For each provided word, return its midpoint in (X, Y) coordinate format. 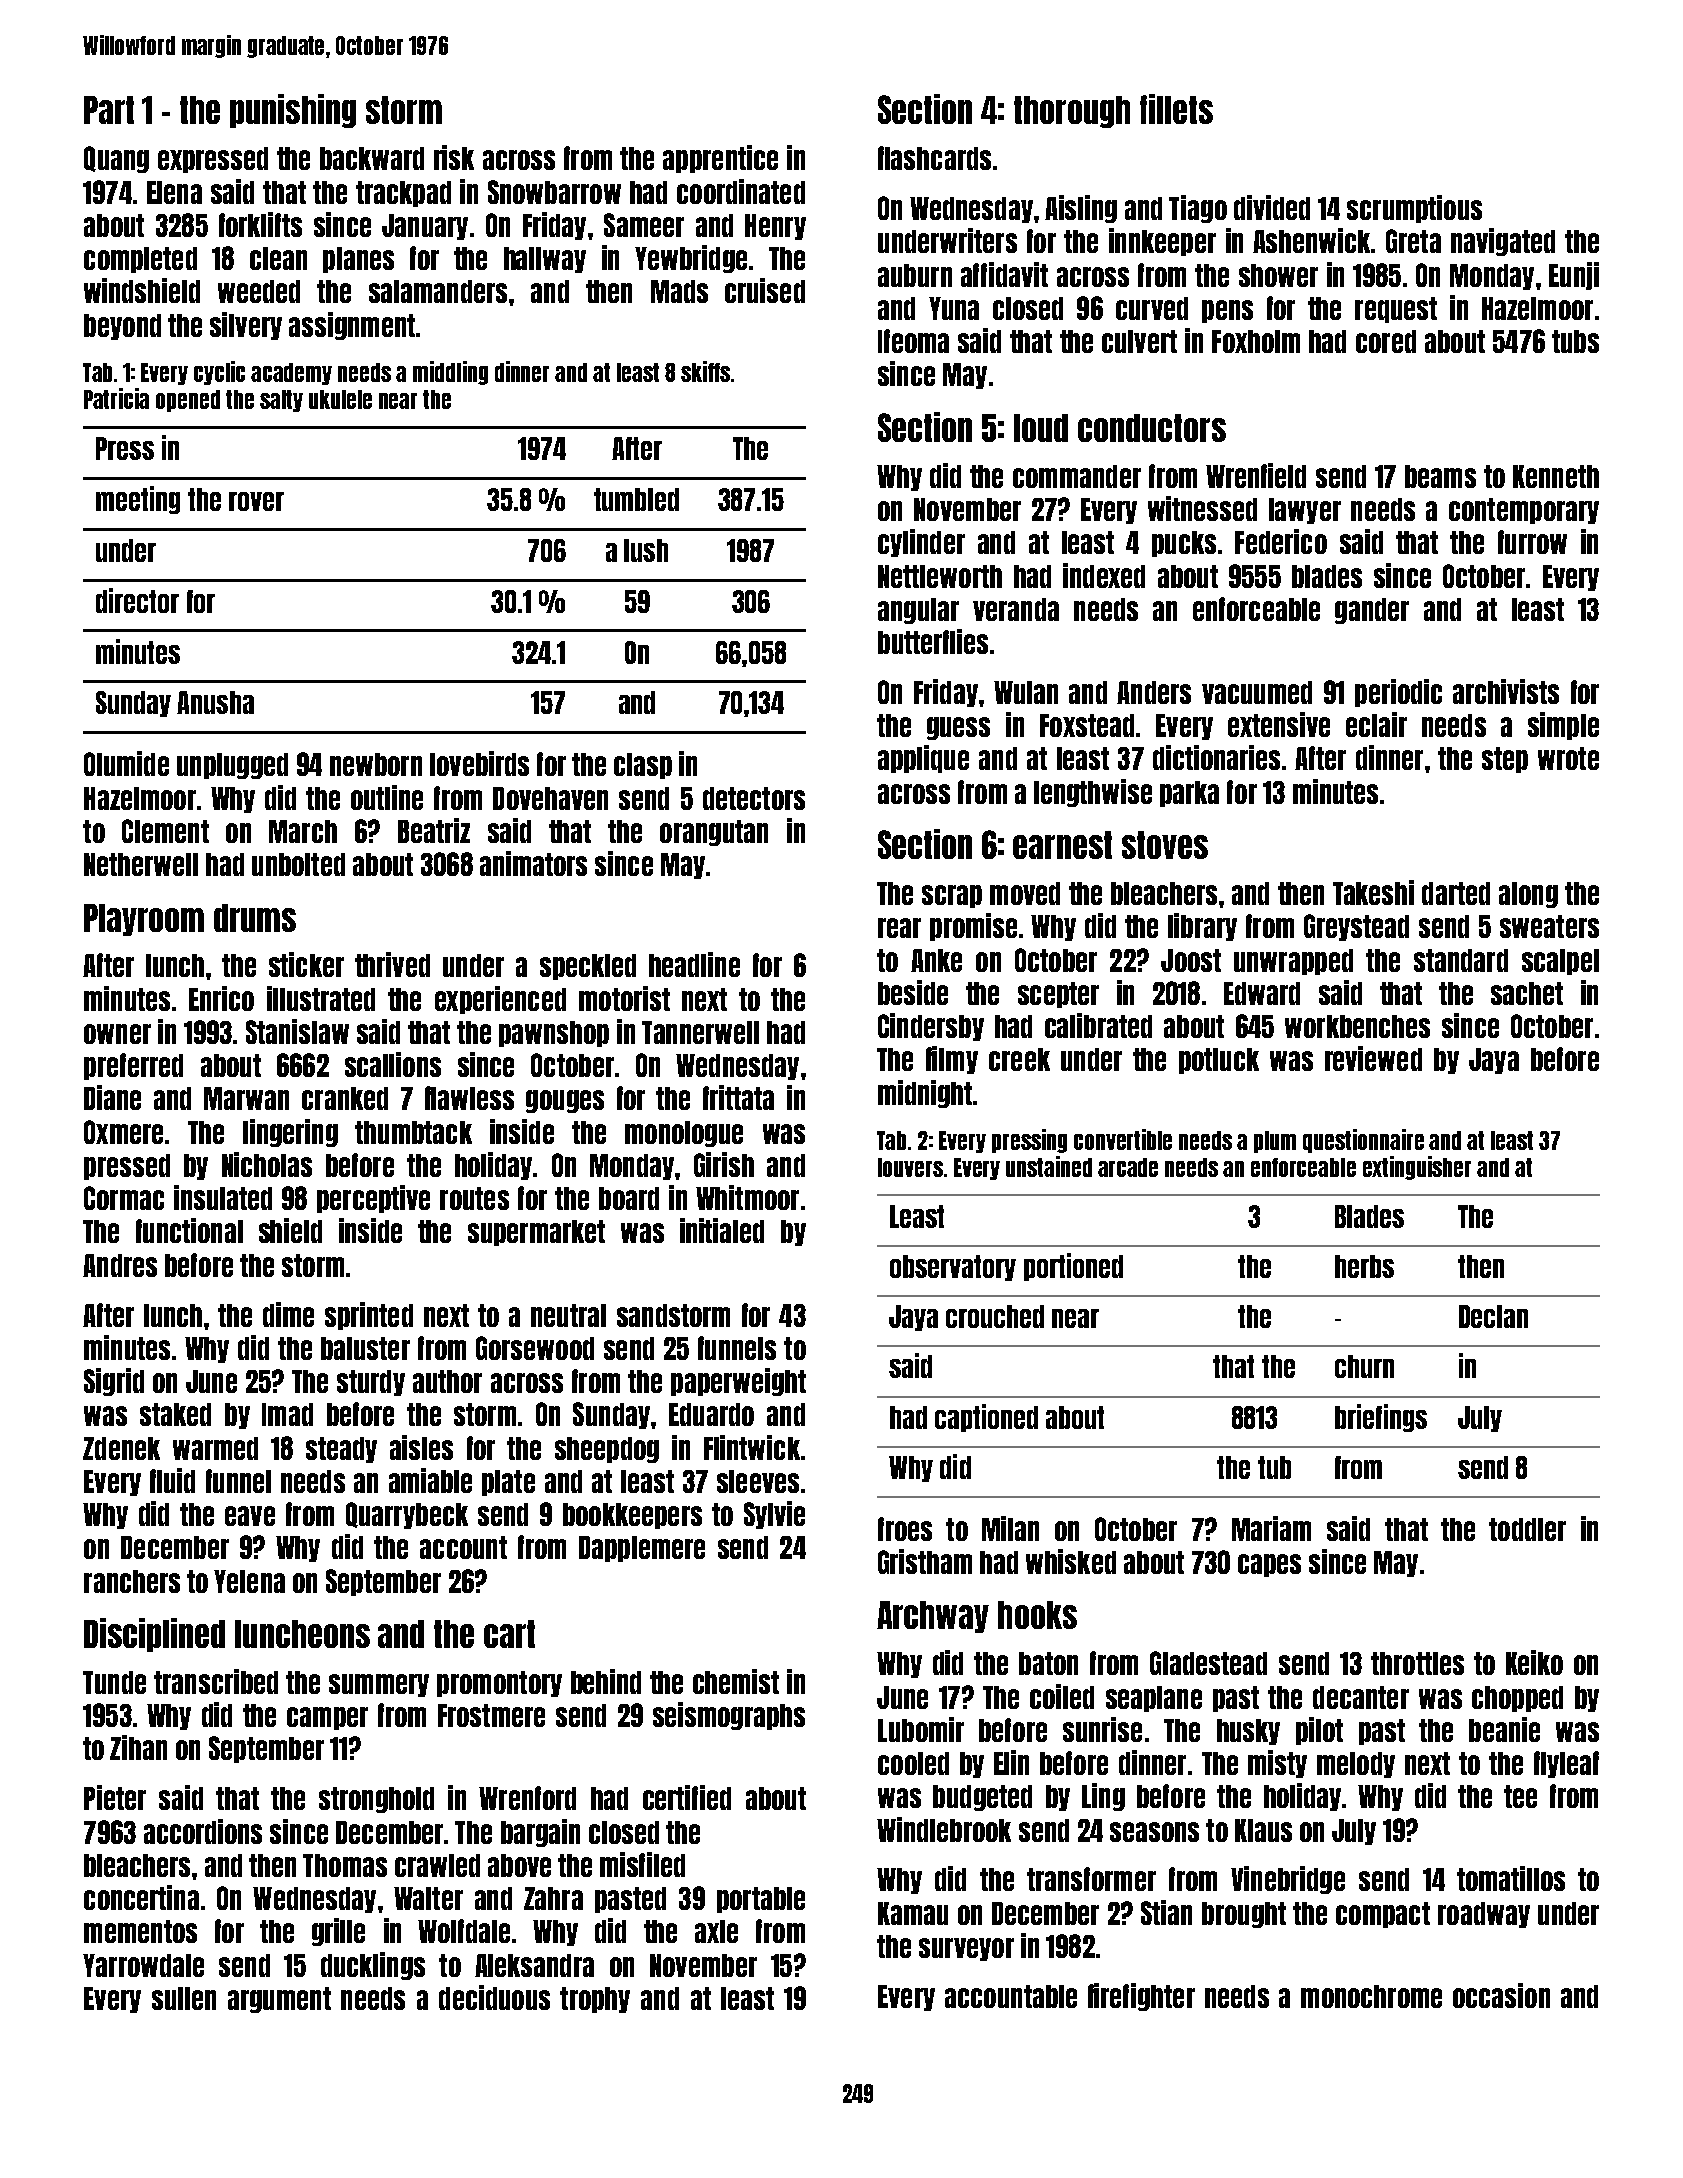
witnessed (1202, 508)
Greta (1413, 241)
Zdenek (121, 1448)
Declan (1493, 1316)
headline (694, 964)
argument (279, 2000)
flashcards (934, 158)
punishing (293, 111)
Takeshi (1373, 892)
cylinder (921, 543)
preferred (133, 1066)
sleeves (758, 1481)
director (137, 600)
